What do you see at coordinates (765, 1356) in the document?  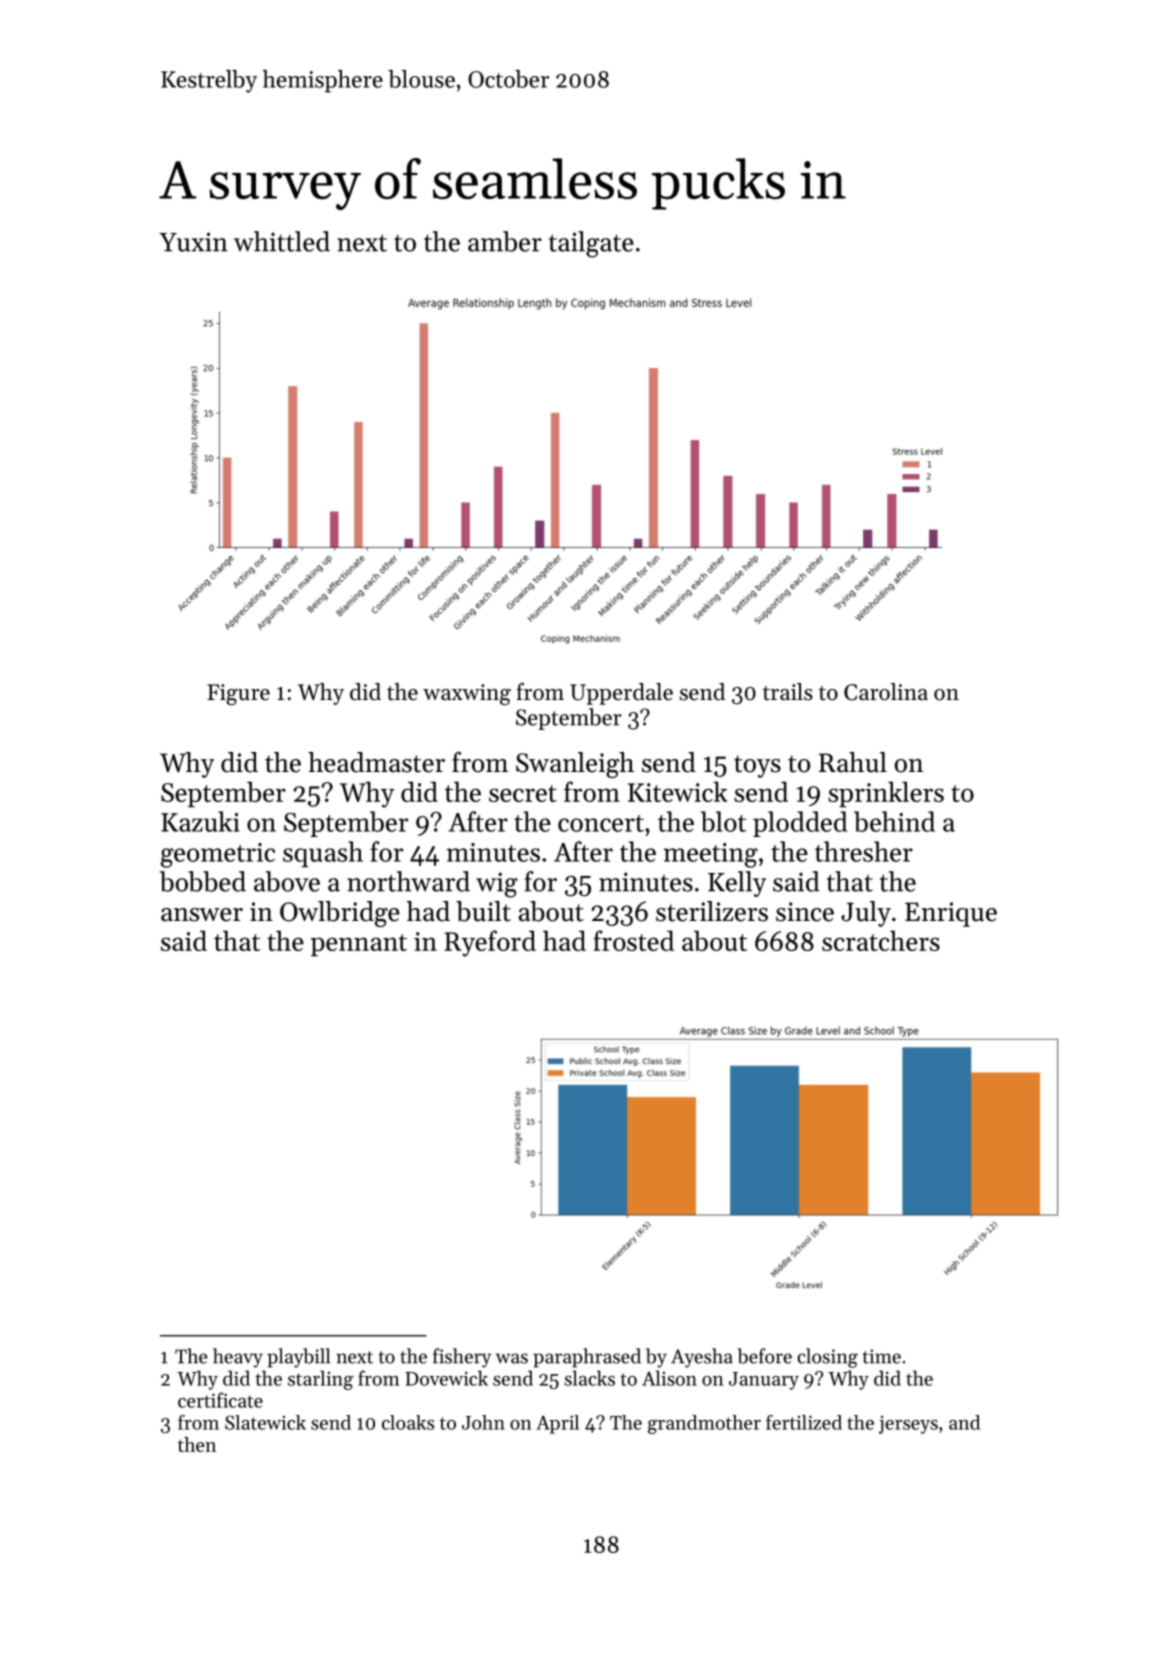 I see `before` at bounding box center [765, 1356].
